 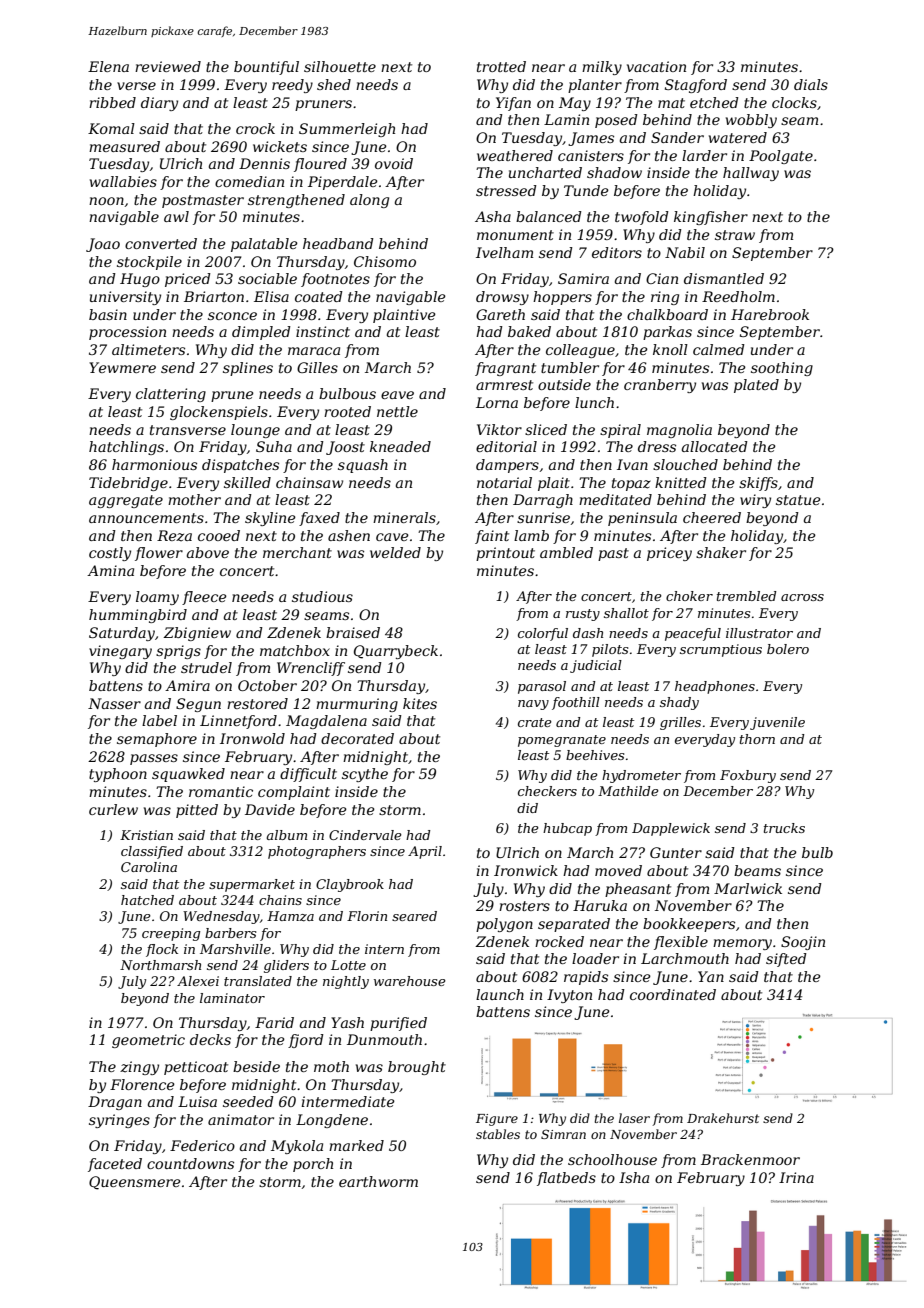 What do you see at coordinates (108, 66) in the image?
I see `Elena` at bounding box center [108, 66].
